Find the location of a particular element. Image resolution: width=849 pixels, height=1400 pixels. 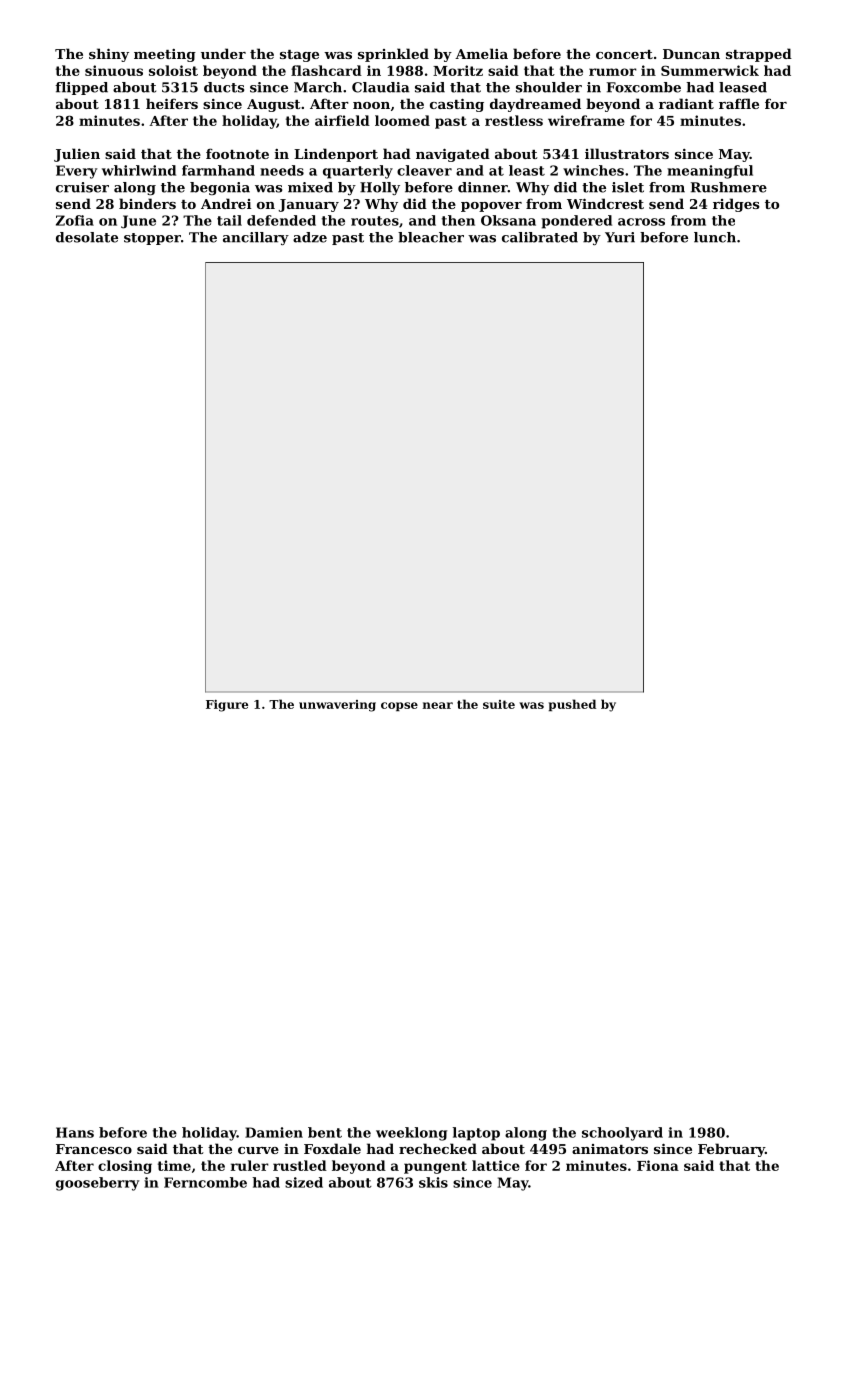

gooseberry is located at coordinates (97, 1184).
